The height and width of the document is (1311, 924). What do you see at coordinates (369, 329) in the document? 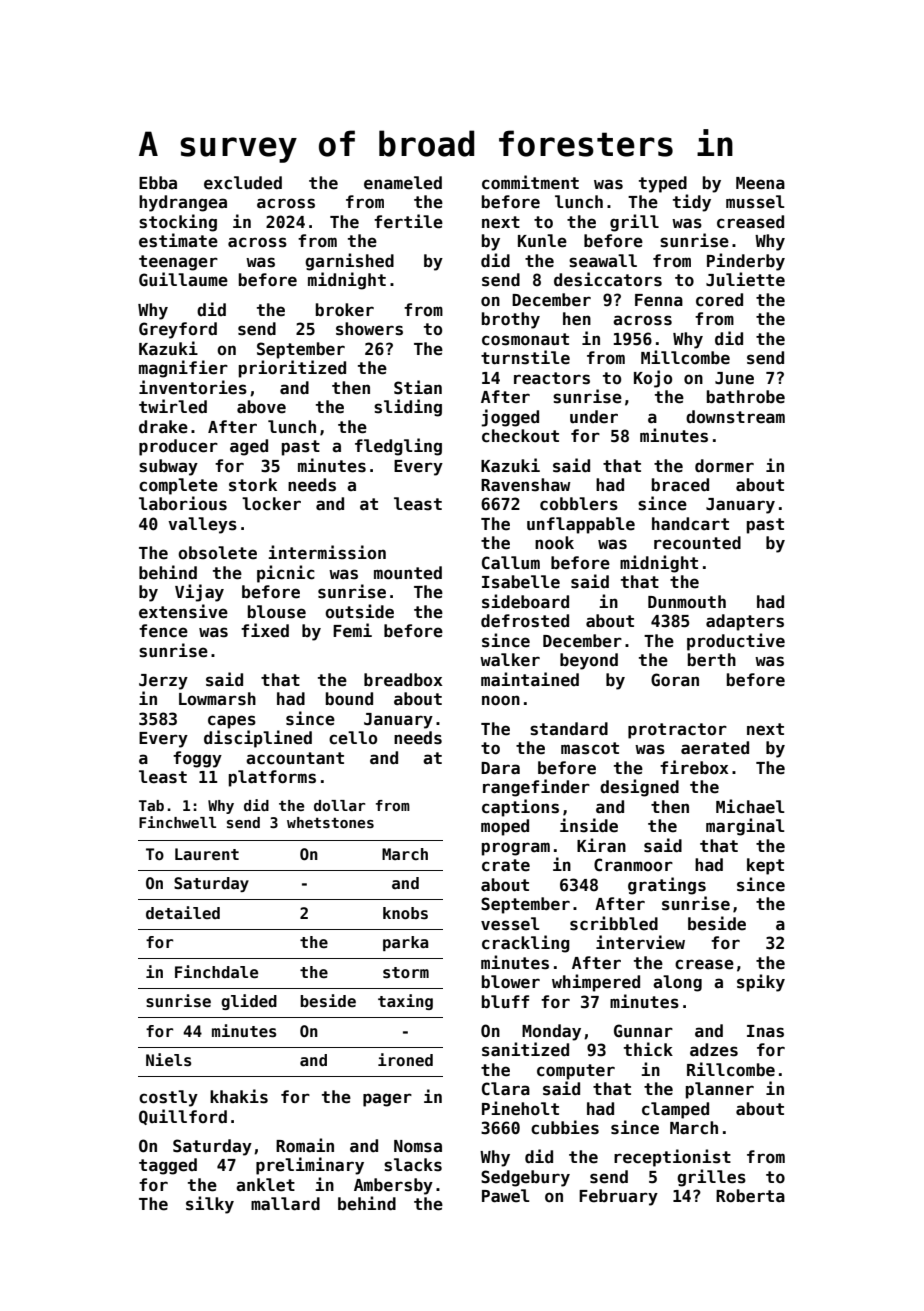
I see `showers` at bounding box center [369, 329].
